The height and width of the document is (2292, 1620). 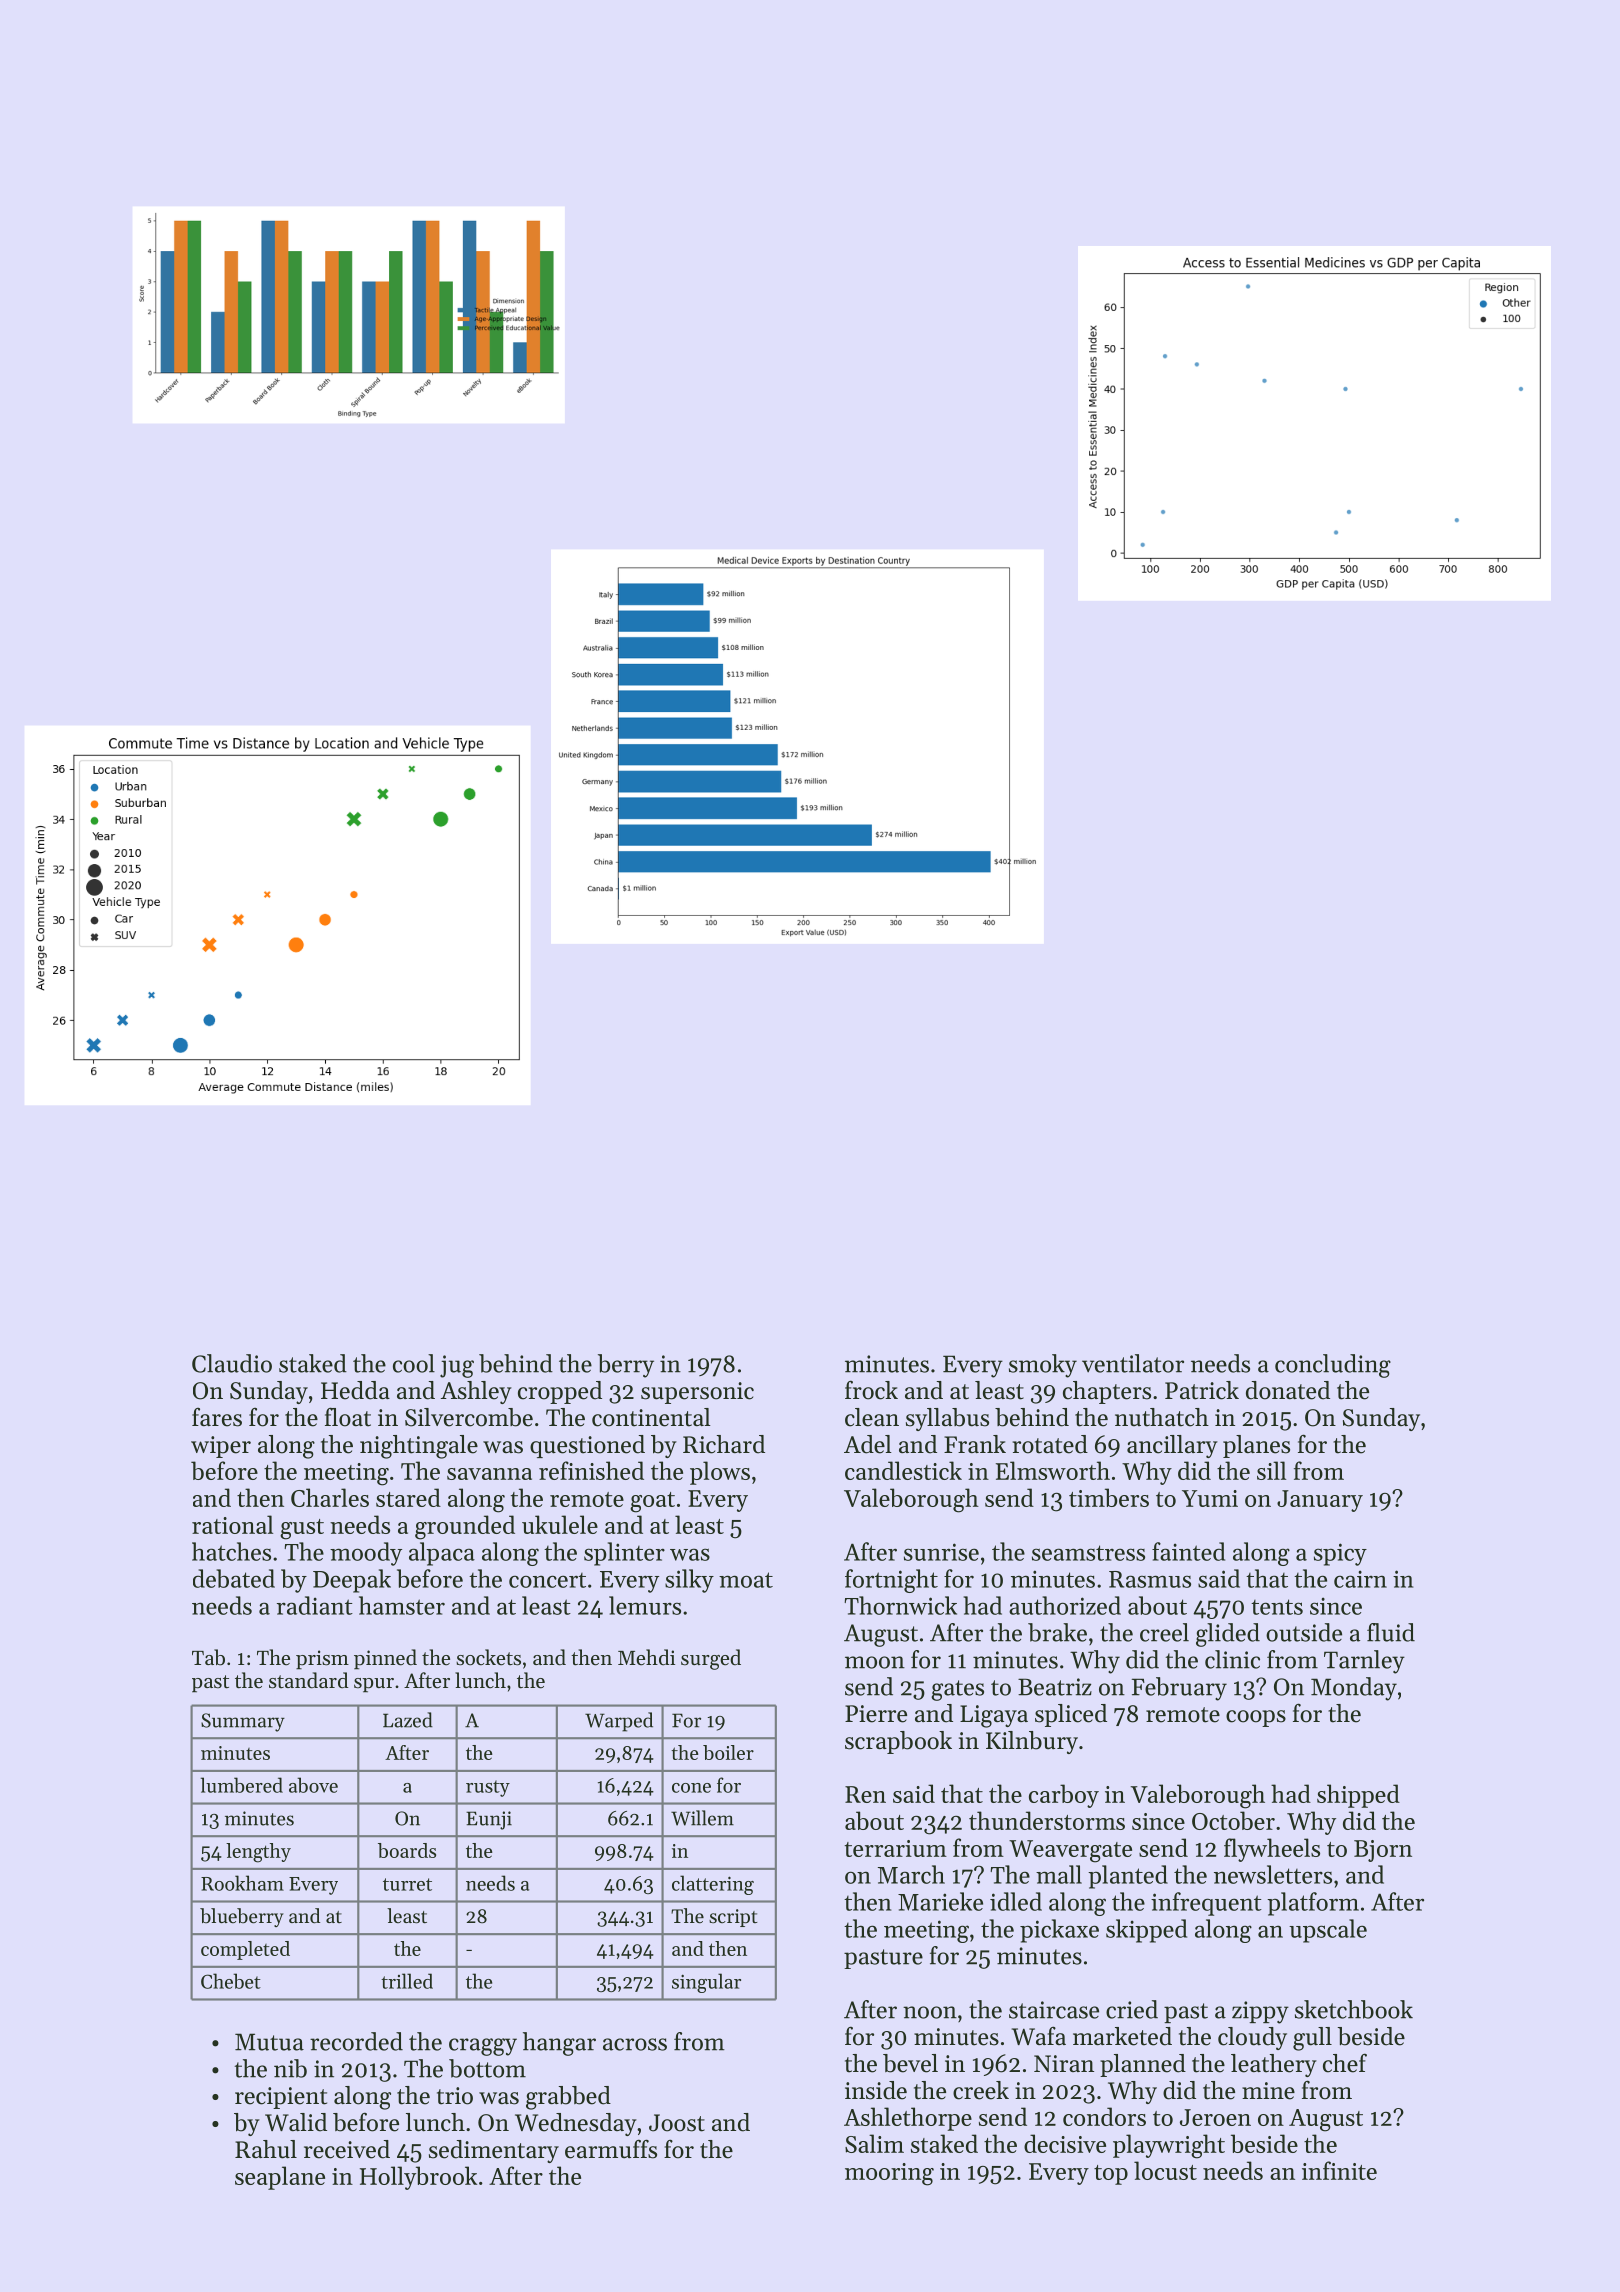 I want to click on fainted, so click(x=1188, y=1551).
